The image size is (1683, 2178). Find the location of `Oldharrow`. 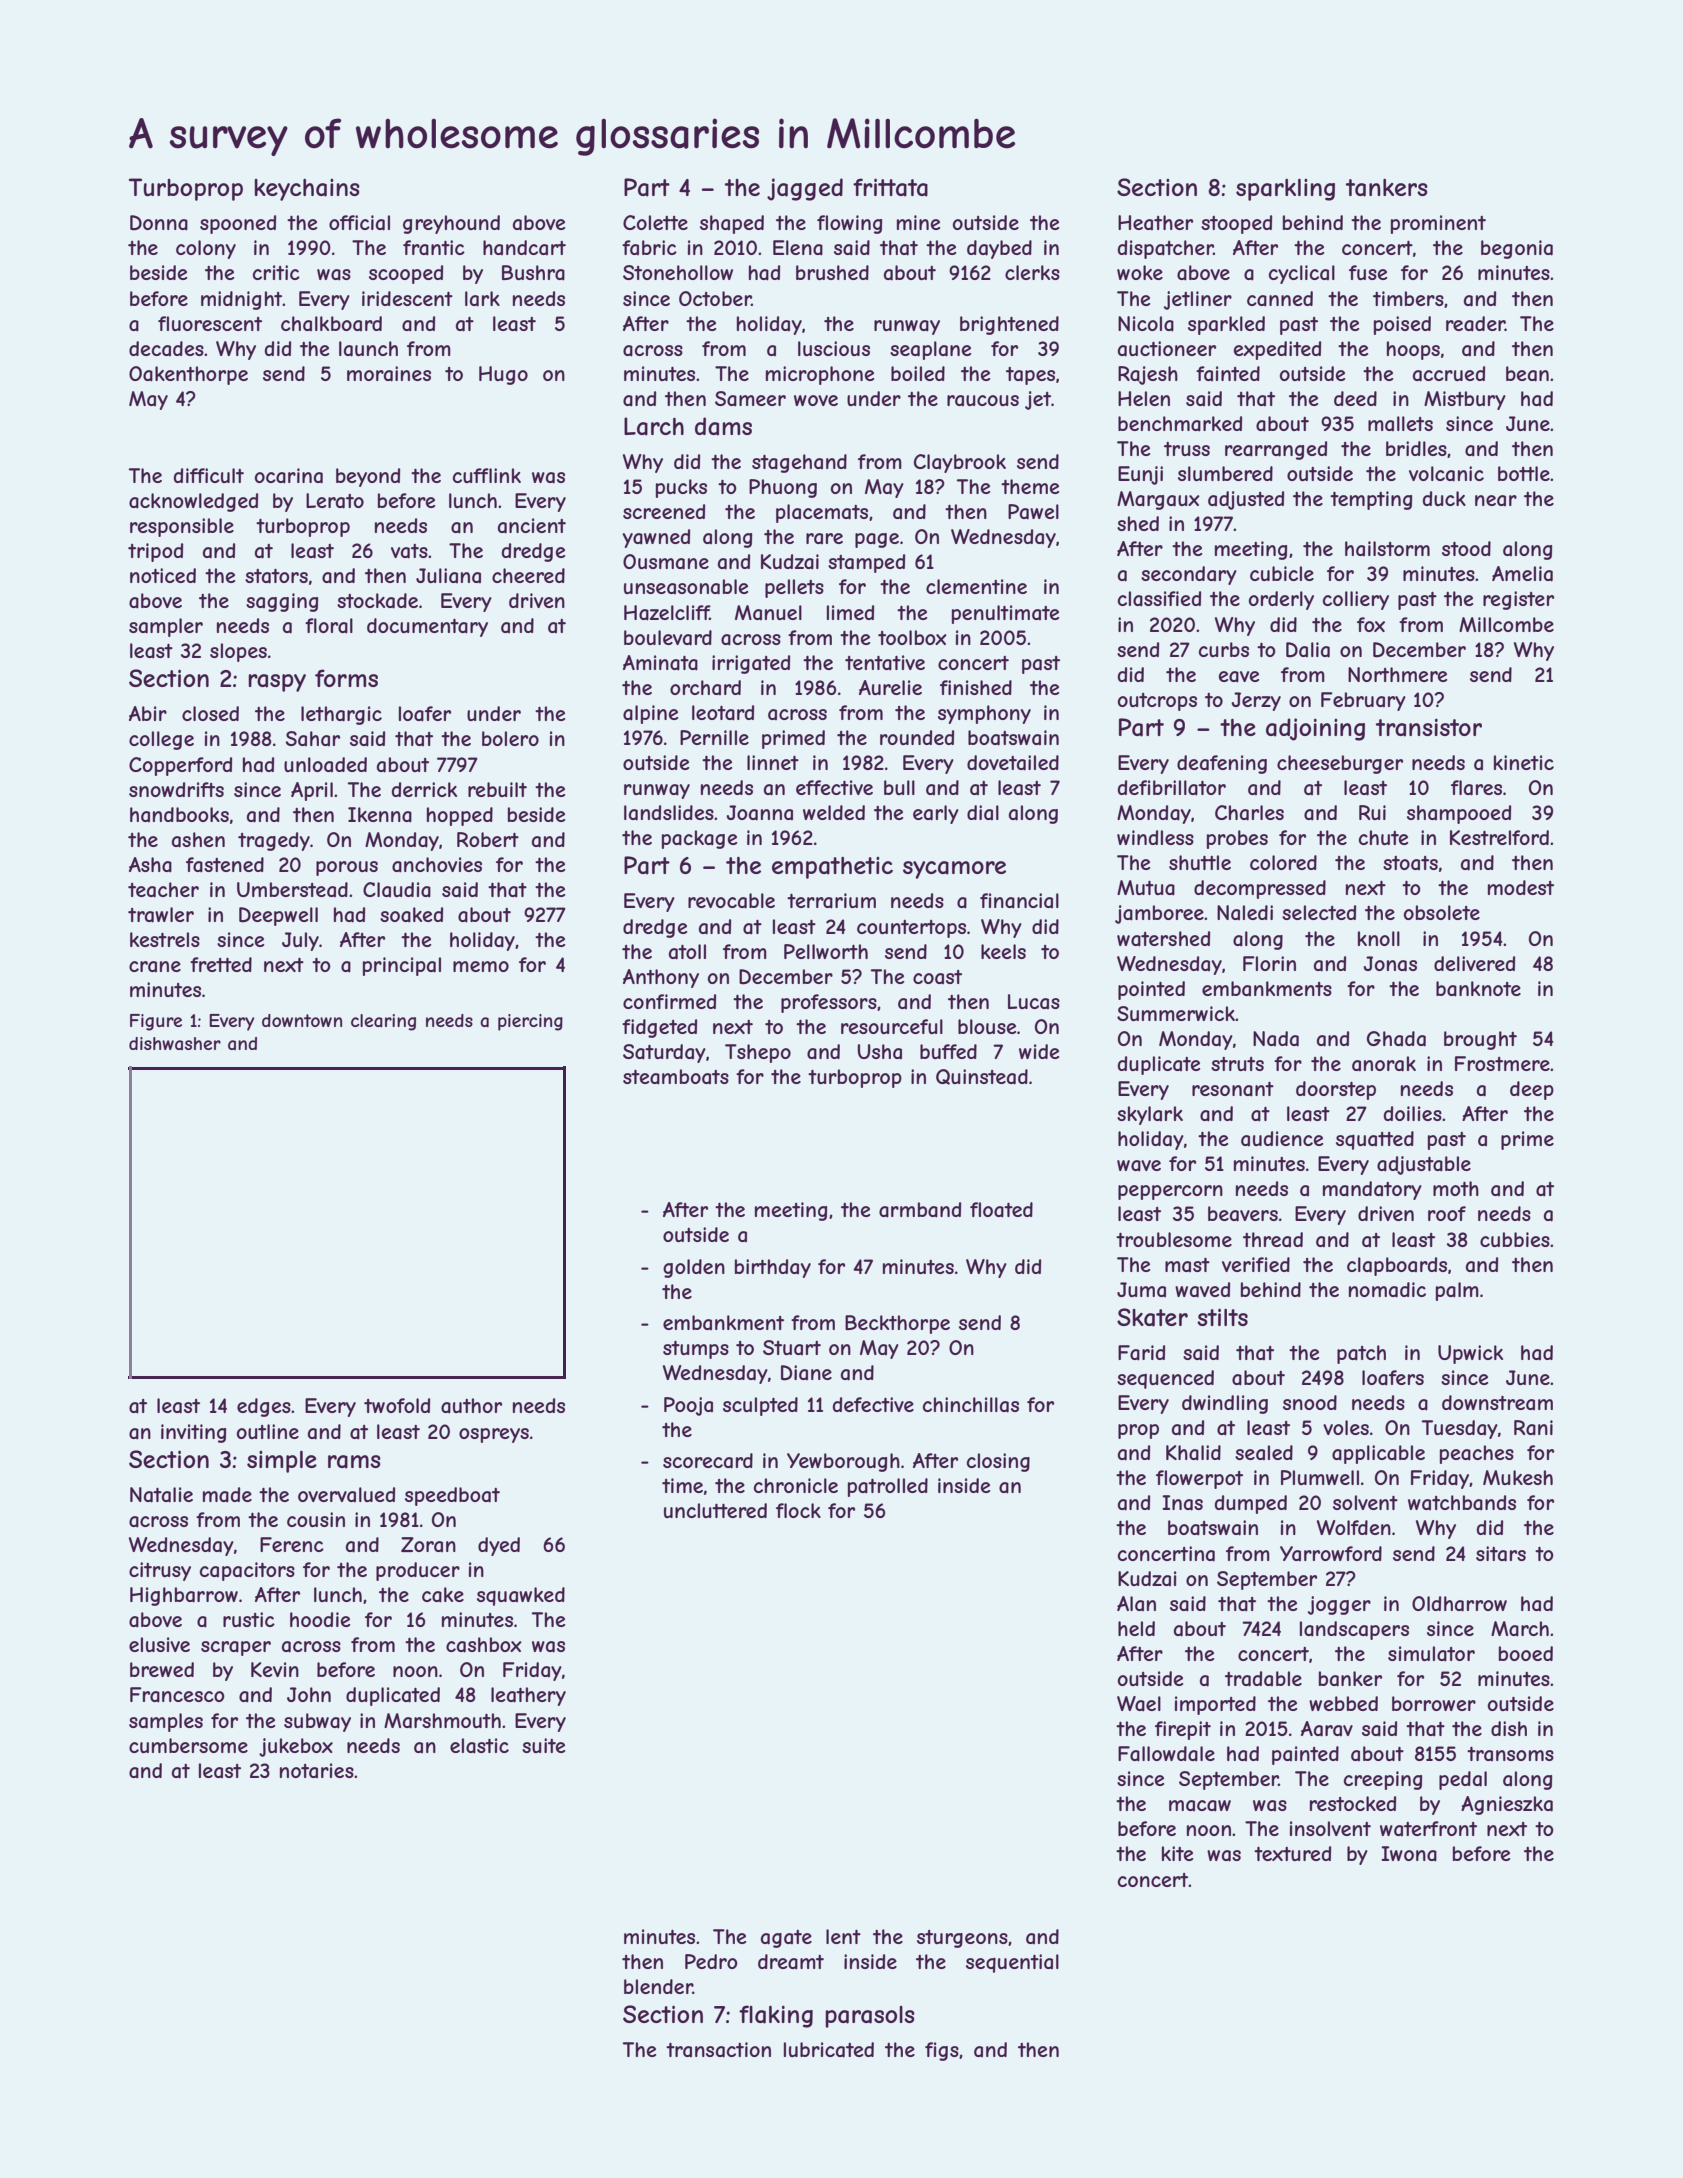

Oldharrow is located at coordinates (1459, 1604).
